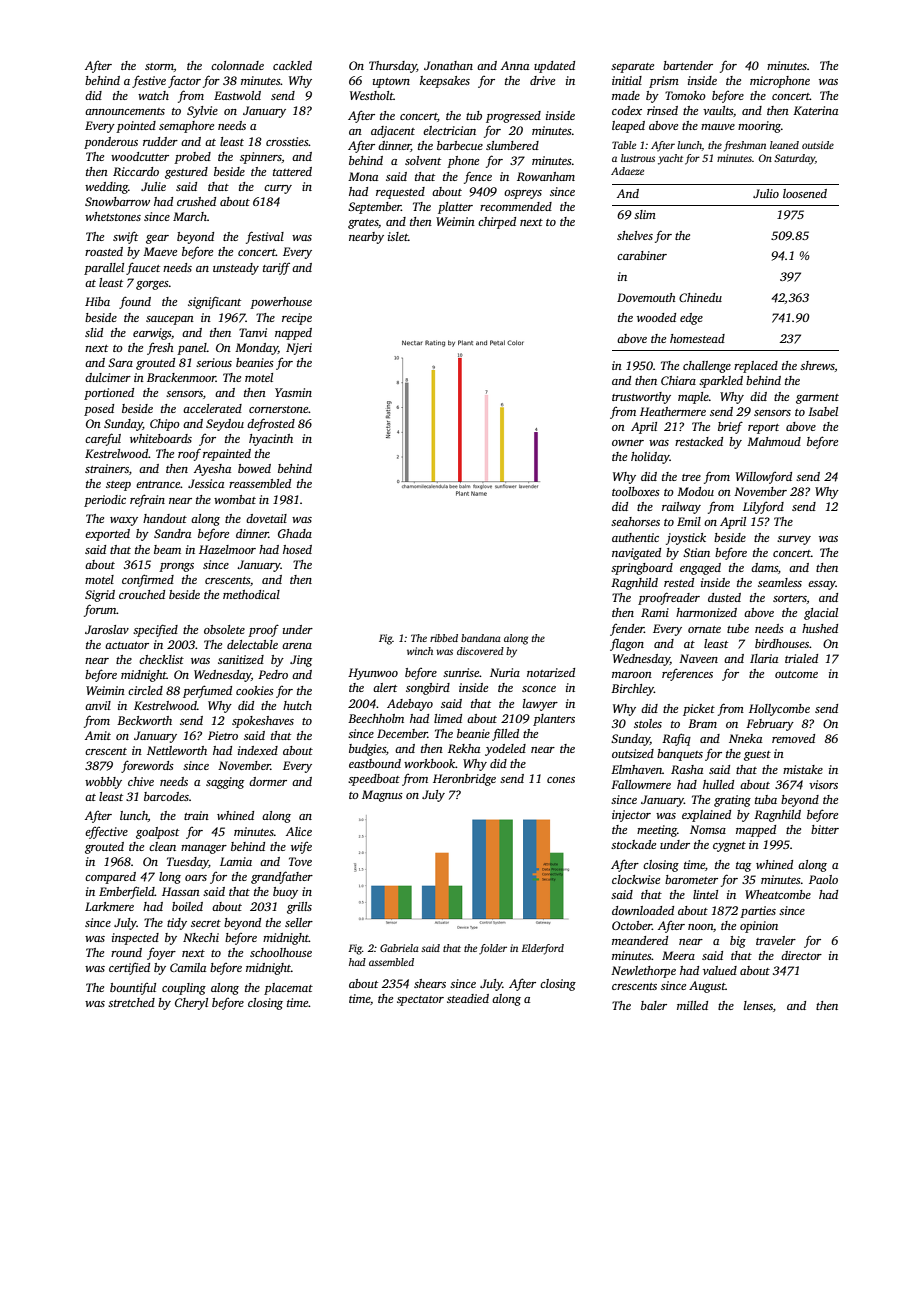 The image size is (924, 1308). I want to click on Sylvie, so click(202, 112).
